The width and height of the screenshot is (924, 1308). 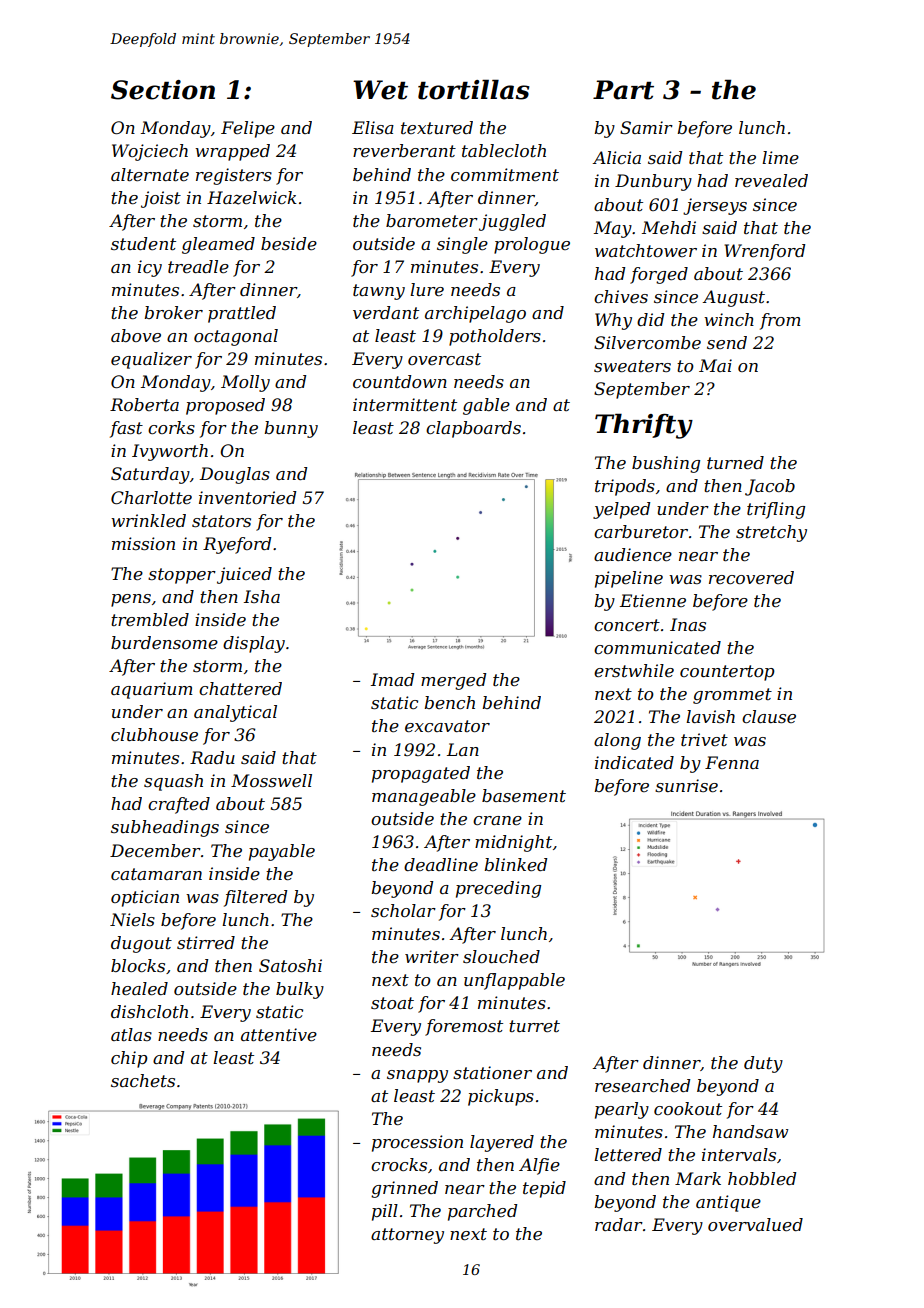 I want to click on Samir, so click(x=646, y=127).
